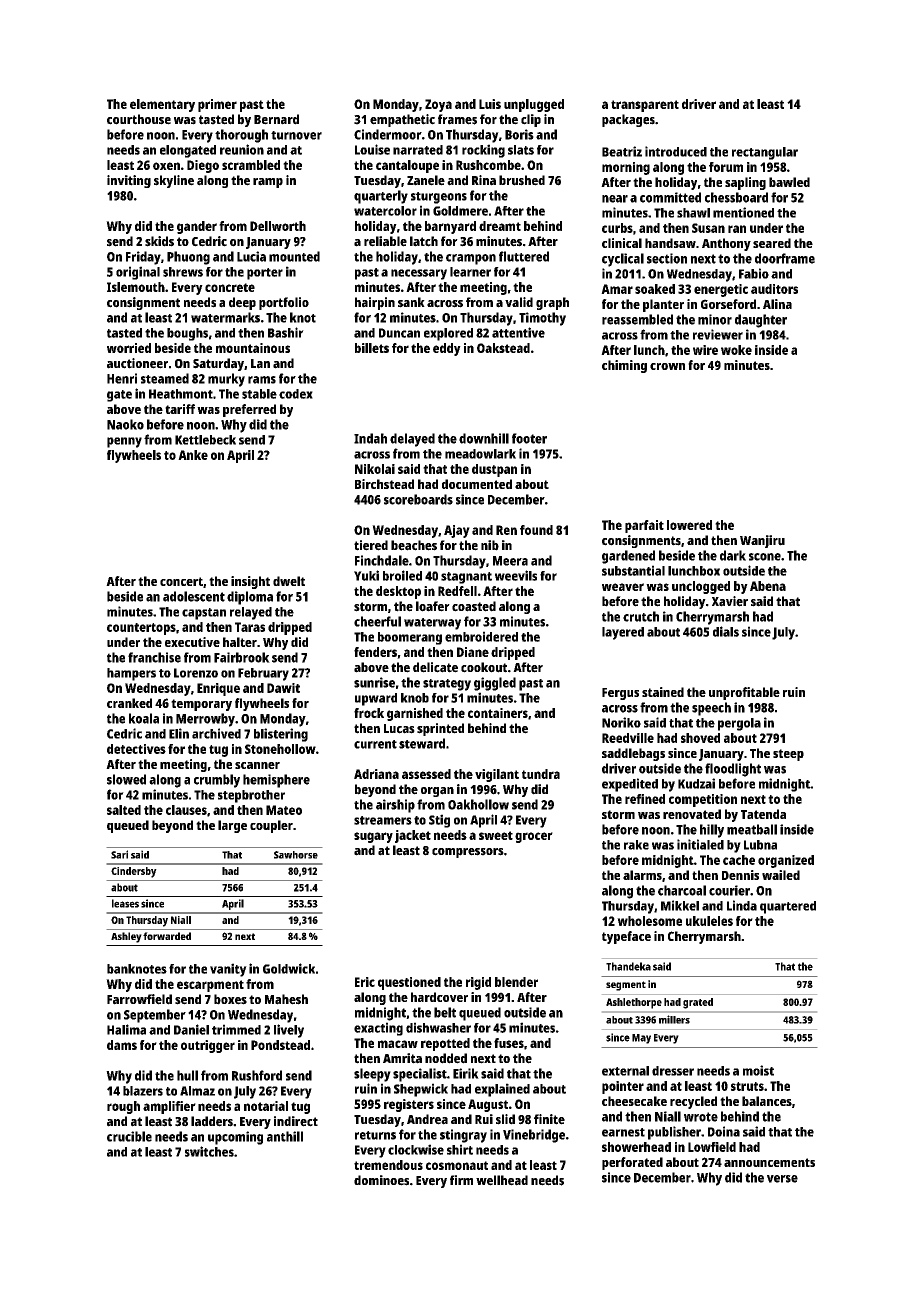 Image resolution: width=924 pixels, height=1308 pixels. What do you see at coordinates (129, 1136) in the page?
I see `crucible` at bounding box center [129, 1136].
